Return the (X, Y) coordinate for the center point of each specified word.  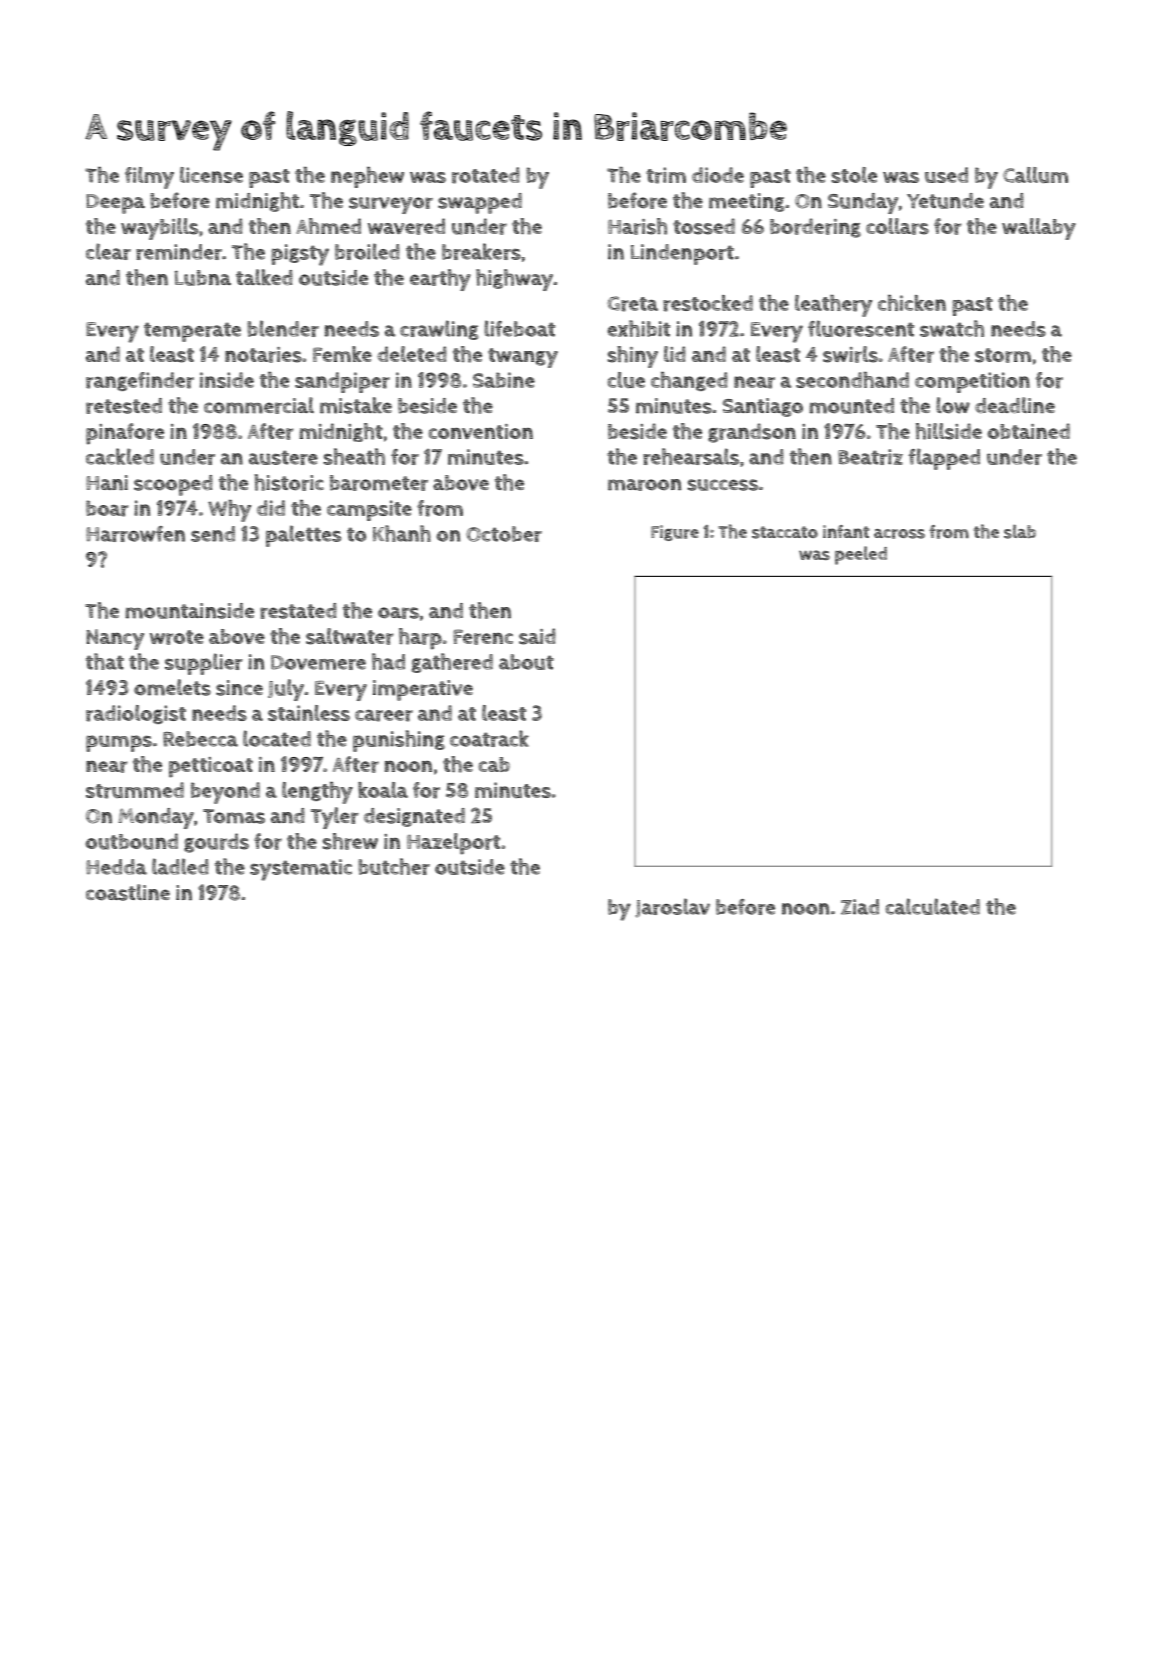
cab (494, 764)
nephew (367, 177)
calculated (933, 906)
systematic (301, 870)
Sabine (504, 380)
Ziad (860, 907)
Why (229, 511)
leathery (833, 306)
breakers (481, 251)
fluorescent (861, 328)
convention (481, 431)
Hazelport (453, 844)
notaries (263, 355)
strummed (135, 790)
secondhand (852, 380)
